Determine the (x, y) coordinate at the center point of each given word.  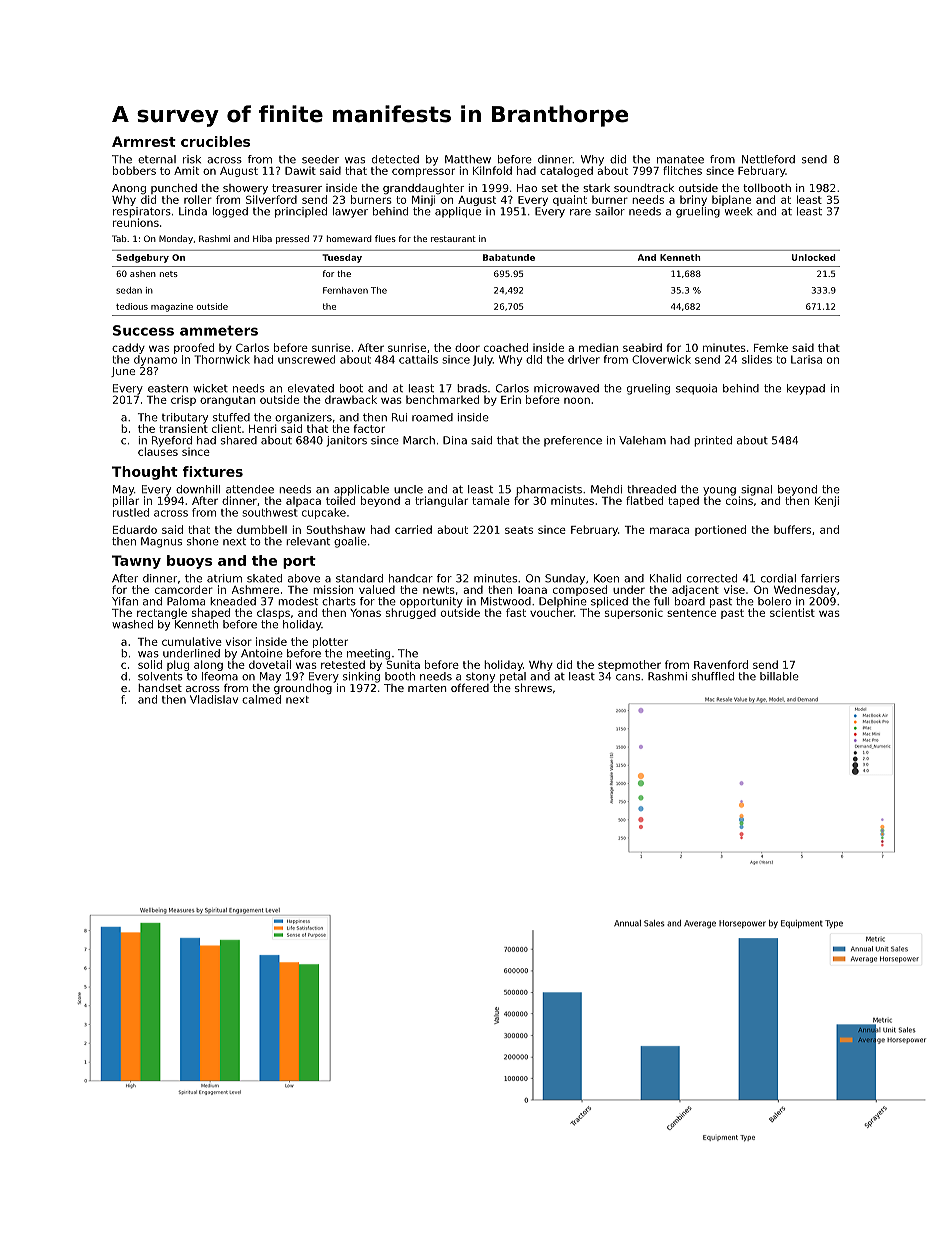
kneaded (233, 601)
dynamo (155, 360)
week (738, 211)
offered (470, 687)
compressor (423, 172)
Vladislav (214, 699)
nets (169, 274)
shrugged (411, 613)
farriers (820, 578)
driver (584, 359)
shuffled (713, 676)
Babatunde (509, 257)
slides (757, 359)
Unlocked (814, 257)
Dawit (300, 170)
